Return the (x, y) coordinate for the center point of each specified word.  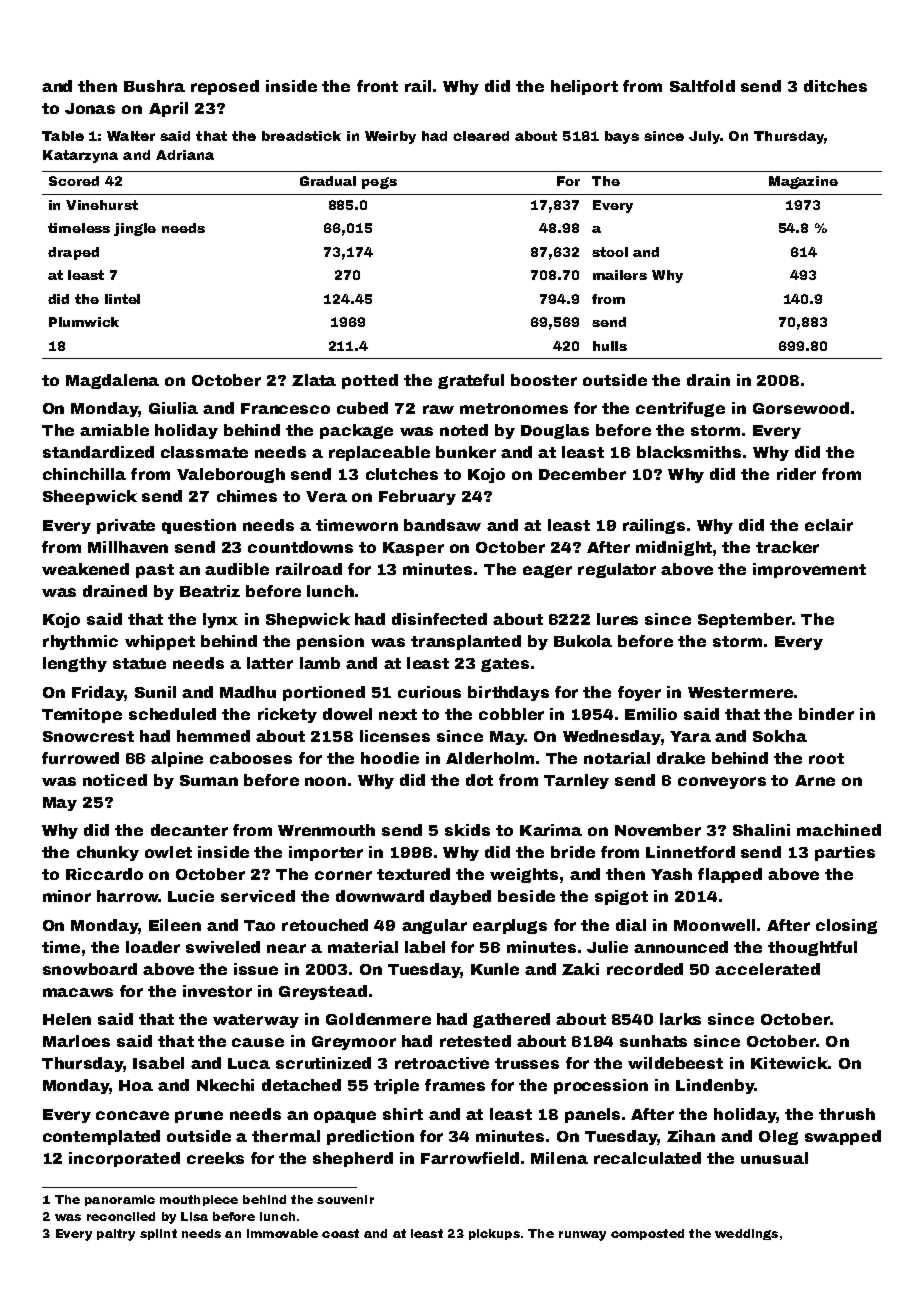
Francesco (285, 408)
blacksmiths (689, 452)
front (377, 86)
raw (438, 409)
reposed (225, 87)
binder (826, 714)
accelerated (767, 969)
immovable (282, 1233)
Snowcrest (88, 736)
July (704, 137)
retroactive (442, 1063)
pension (330, 642)
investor (217, 991)
